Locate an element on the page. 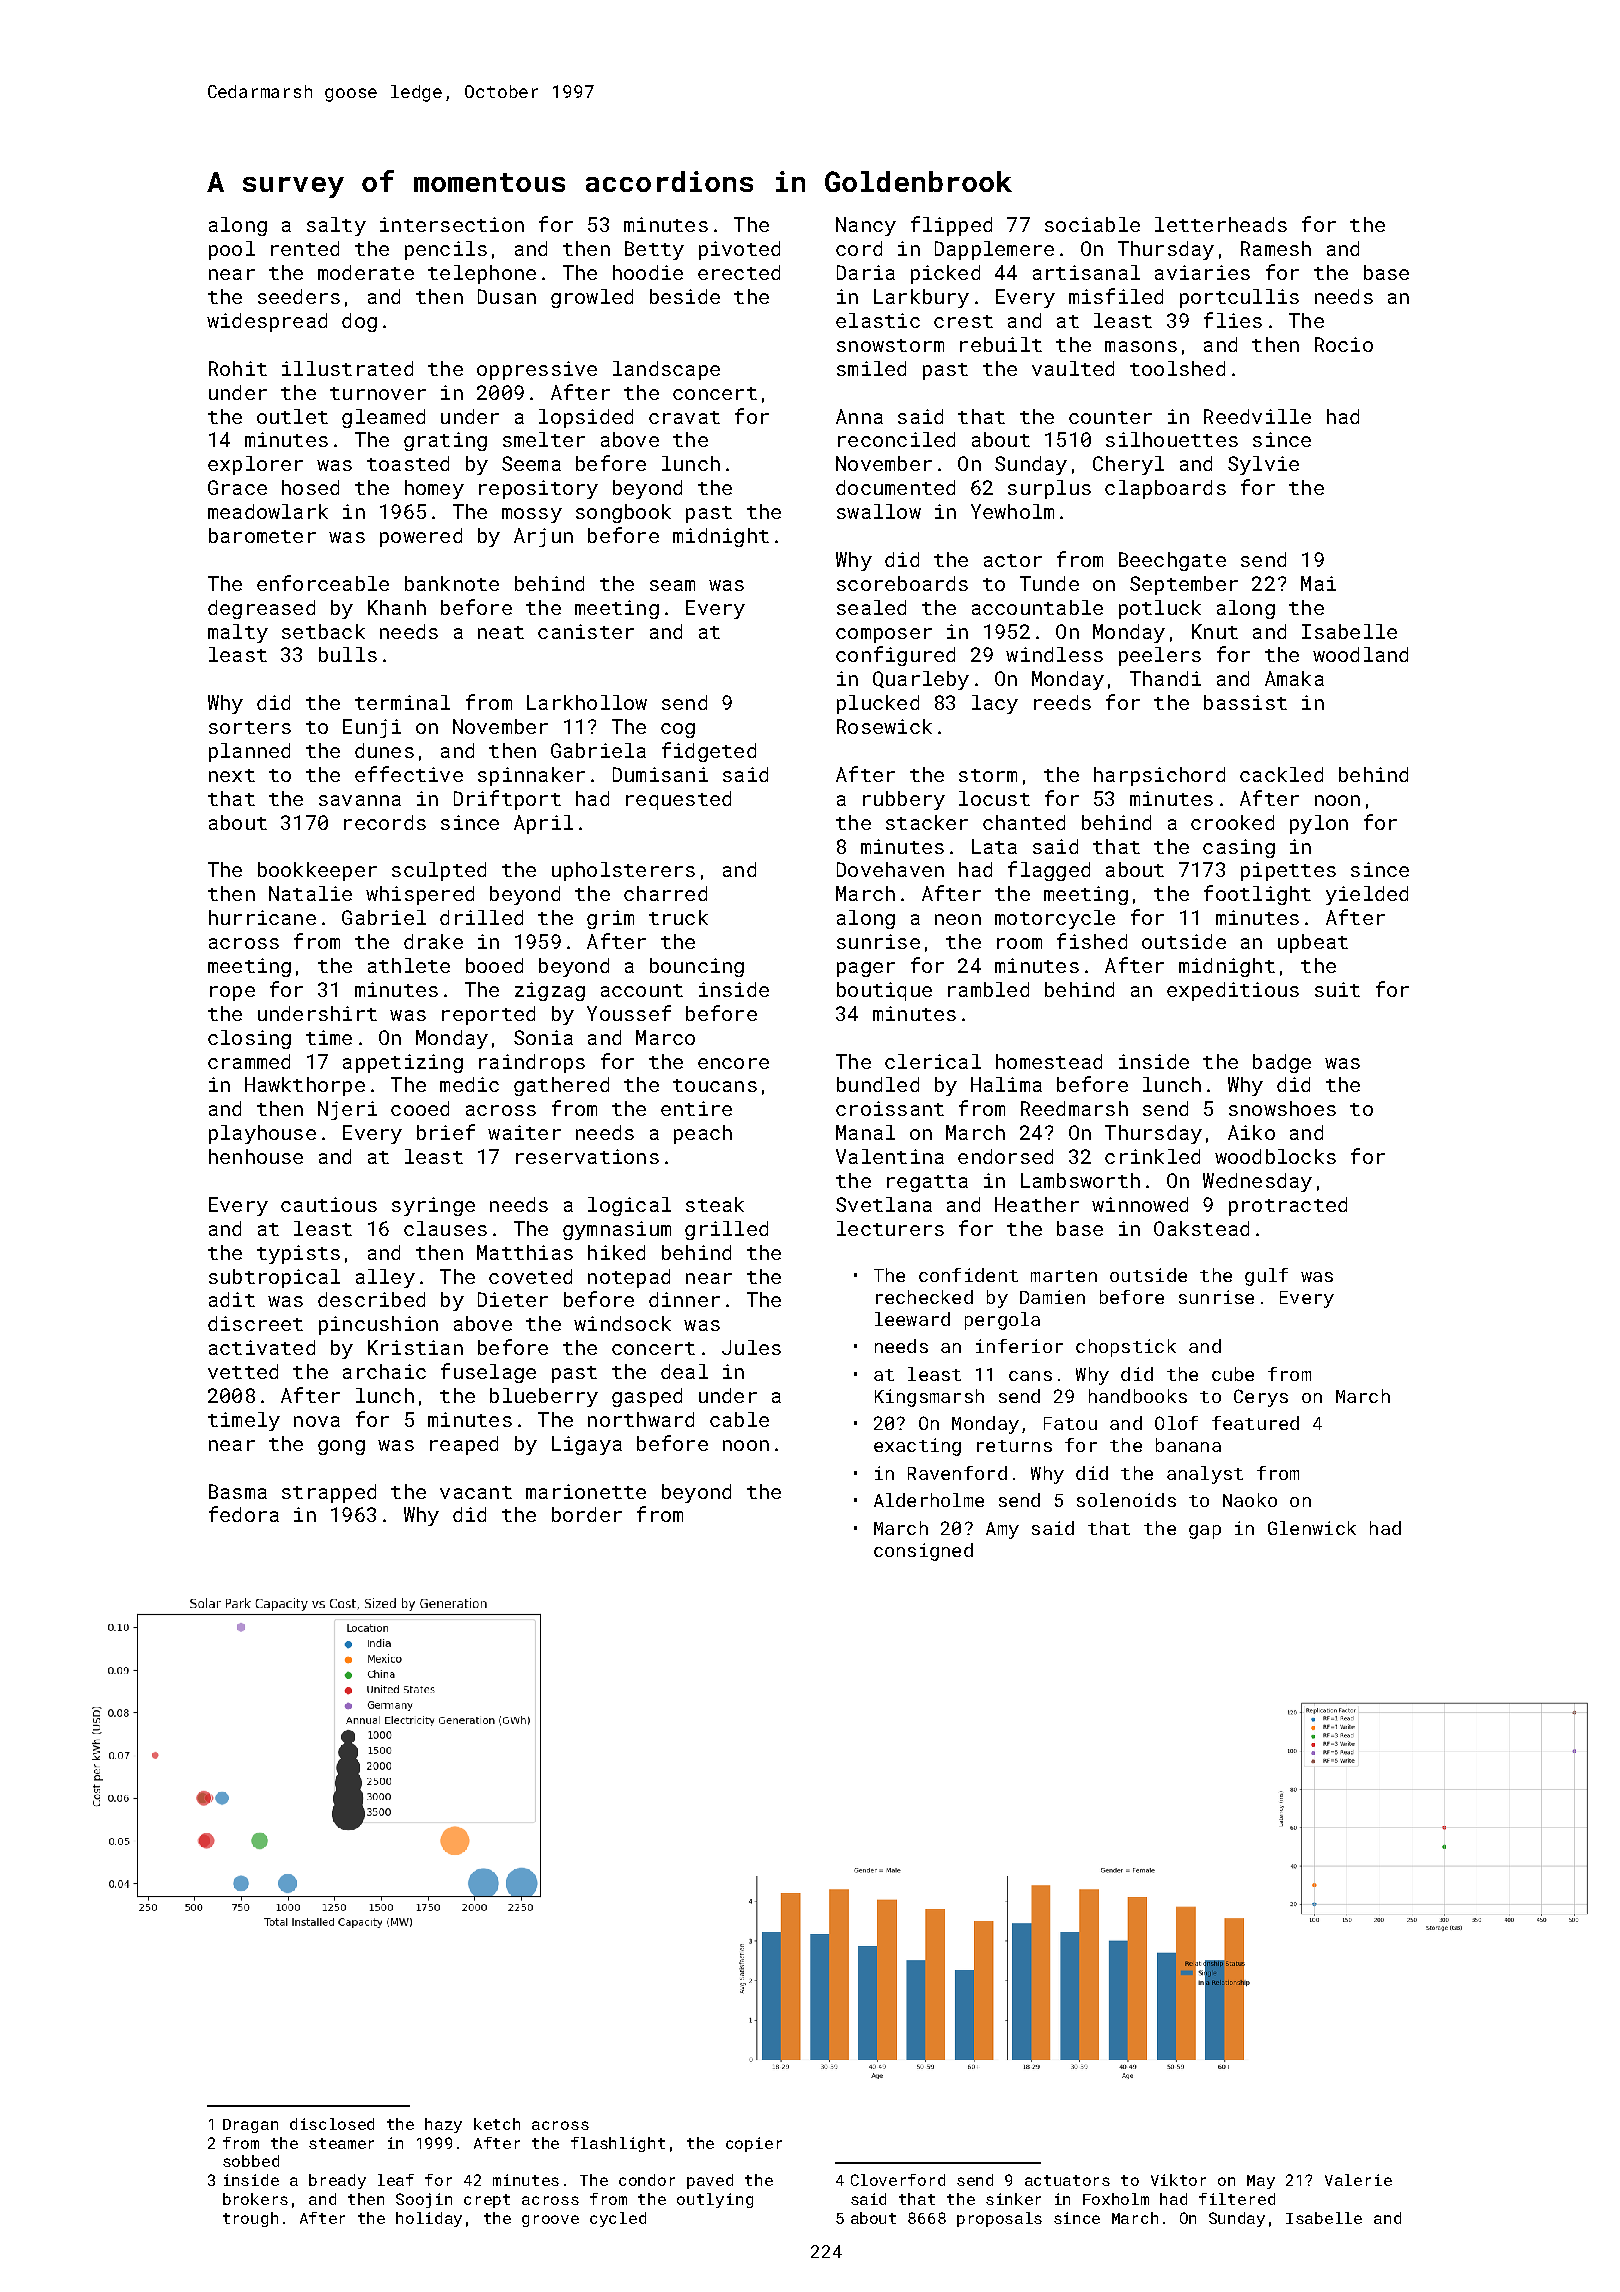  letterheads is located at coordinates (1221, 224).
